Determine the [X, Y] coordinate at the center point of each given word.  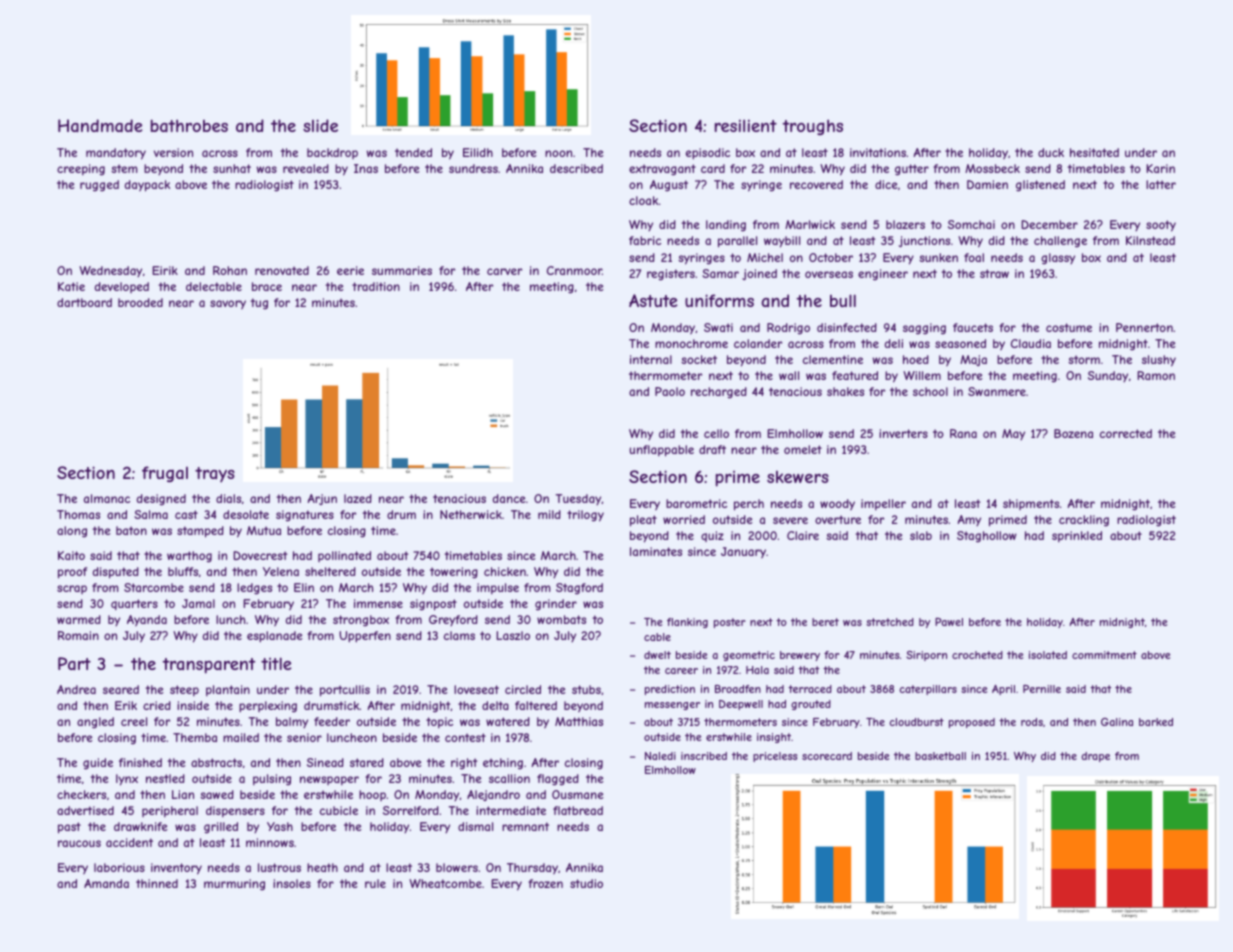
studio [586, 883]
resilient [746, 125]
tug [259, 304]
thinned [157, 883]
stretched [890, 622]
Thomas [78, 514]
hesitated [1094, 152]
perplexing [268, 707]
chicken [505, 571]
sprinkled [1077, 536]
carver [504, 271]
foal [974, 257]
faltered [536, 705]
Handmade [100, 125]
